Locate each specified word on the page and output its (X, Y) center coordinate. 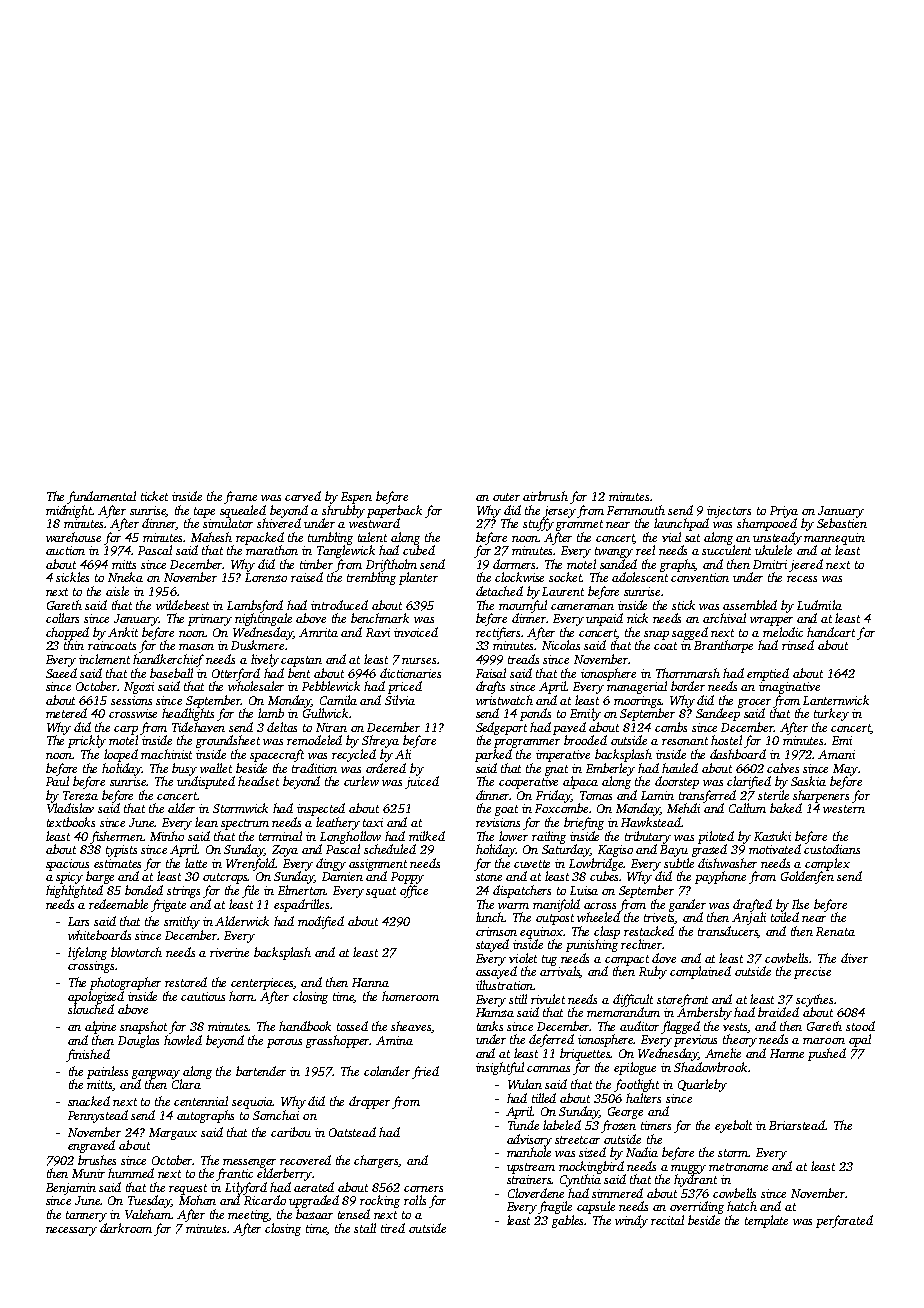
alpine (100, 1027)
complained (700, 972)
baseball (171, 673)
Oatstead (352, 1132)
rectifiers (499, 633)
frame (240, 497)
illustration (505, 985)
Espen (356, 498)
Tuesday (150, 1201)
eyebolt (733, 1126)
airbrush (545, 496)
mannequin (834, 539)
